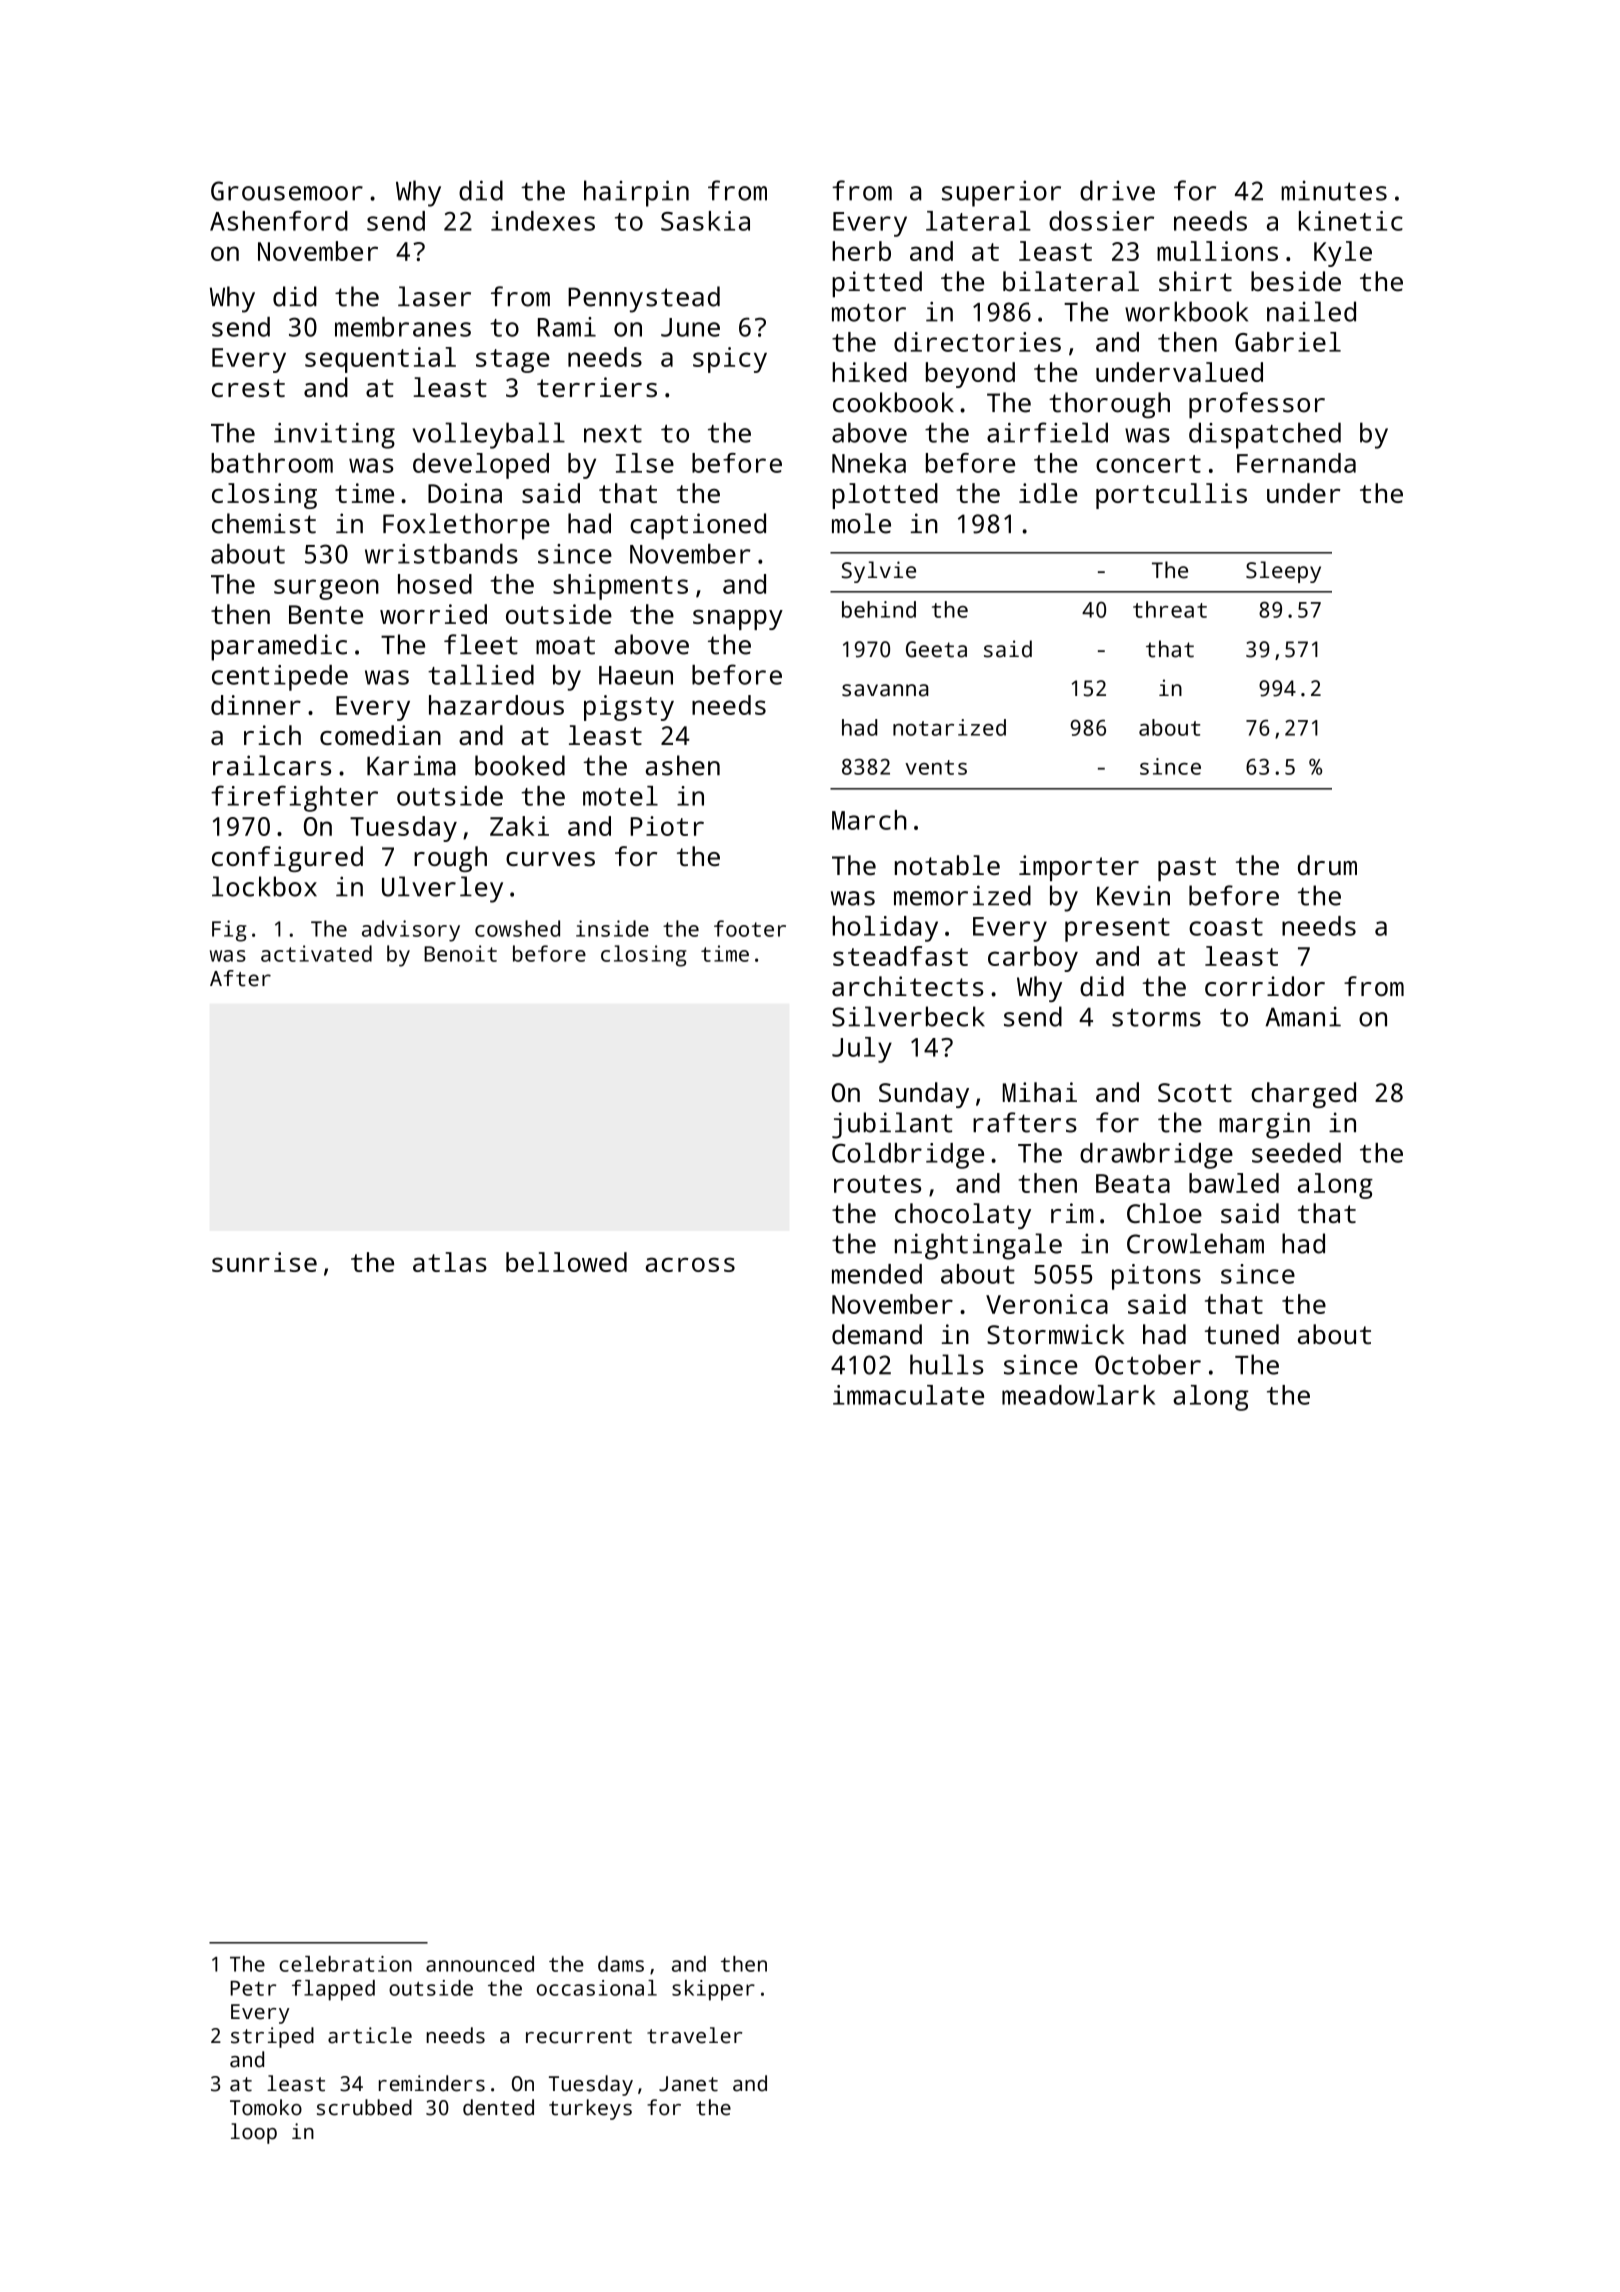 This screenshot has width=1620, height=2292. What do you see at coordinates (695, 2035) in the screenshot?
I see `traveler` at bounding box center [695, 2035].
